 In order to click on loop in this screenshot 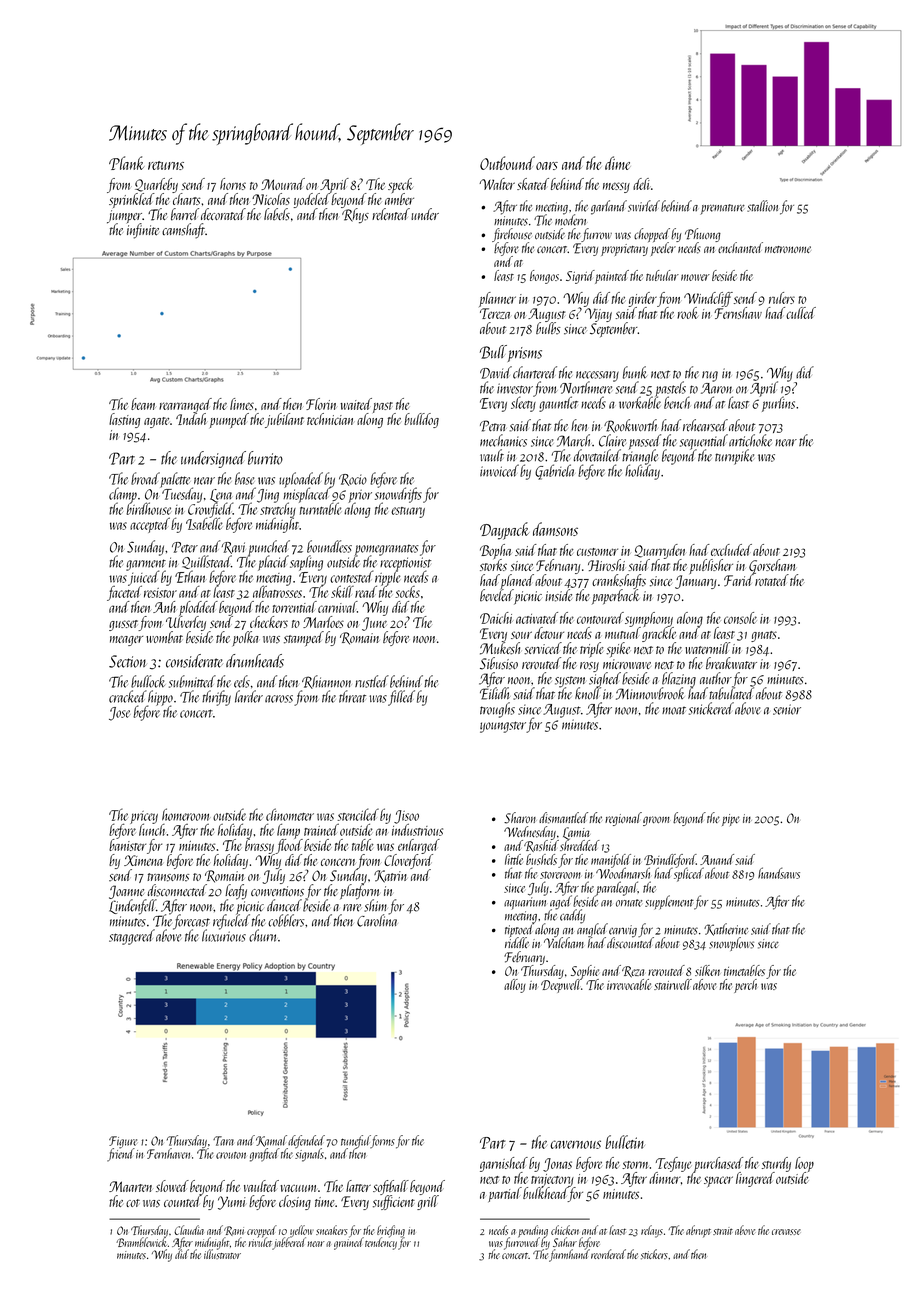, I will do `click(804, 1164)`.
